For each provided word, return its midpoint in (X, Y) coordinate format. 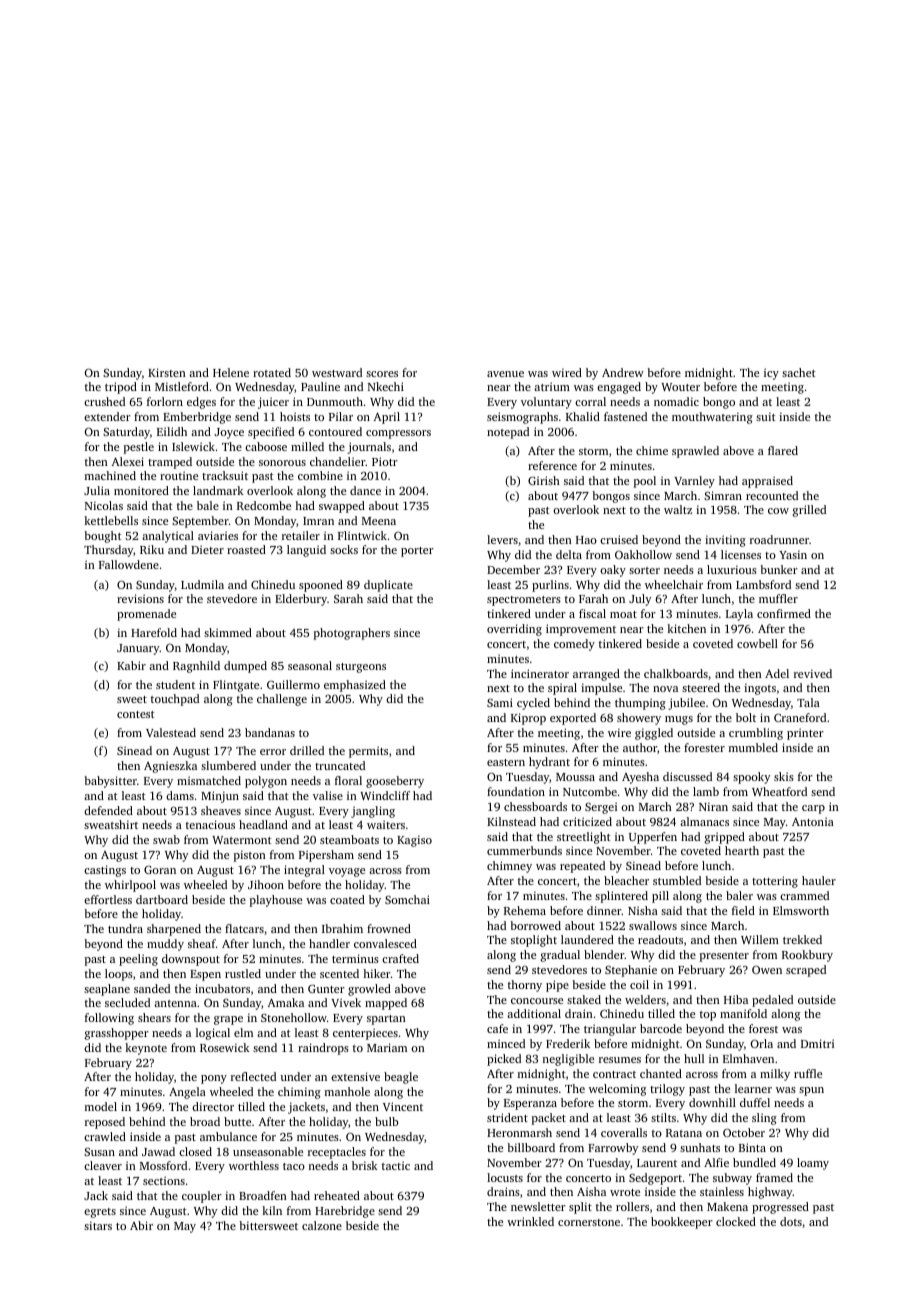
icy (771, 374)
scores (382, 374)
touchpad (175, 700)
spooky (752, 778)
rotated (272, 372)
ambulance (228, 1136)
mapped (386, 1004)
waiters (386, 824)
